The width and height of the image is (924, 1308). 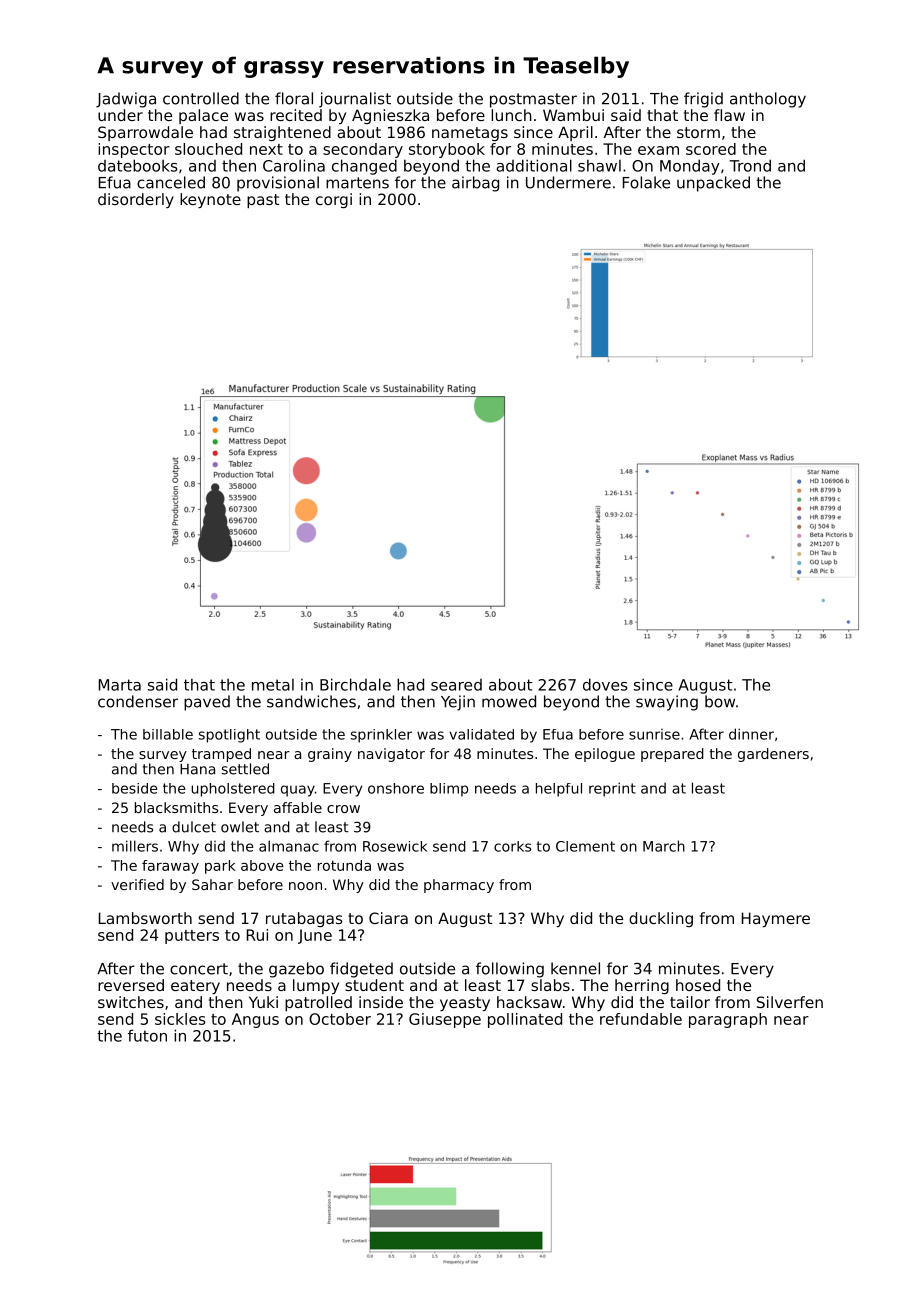 What do you see at coordinates (445, 1020) in the image?
I see `Giuseppe` at bounding box center [445, 1020].
